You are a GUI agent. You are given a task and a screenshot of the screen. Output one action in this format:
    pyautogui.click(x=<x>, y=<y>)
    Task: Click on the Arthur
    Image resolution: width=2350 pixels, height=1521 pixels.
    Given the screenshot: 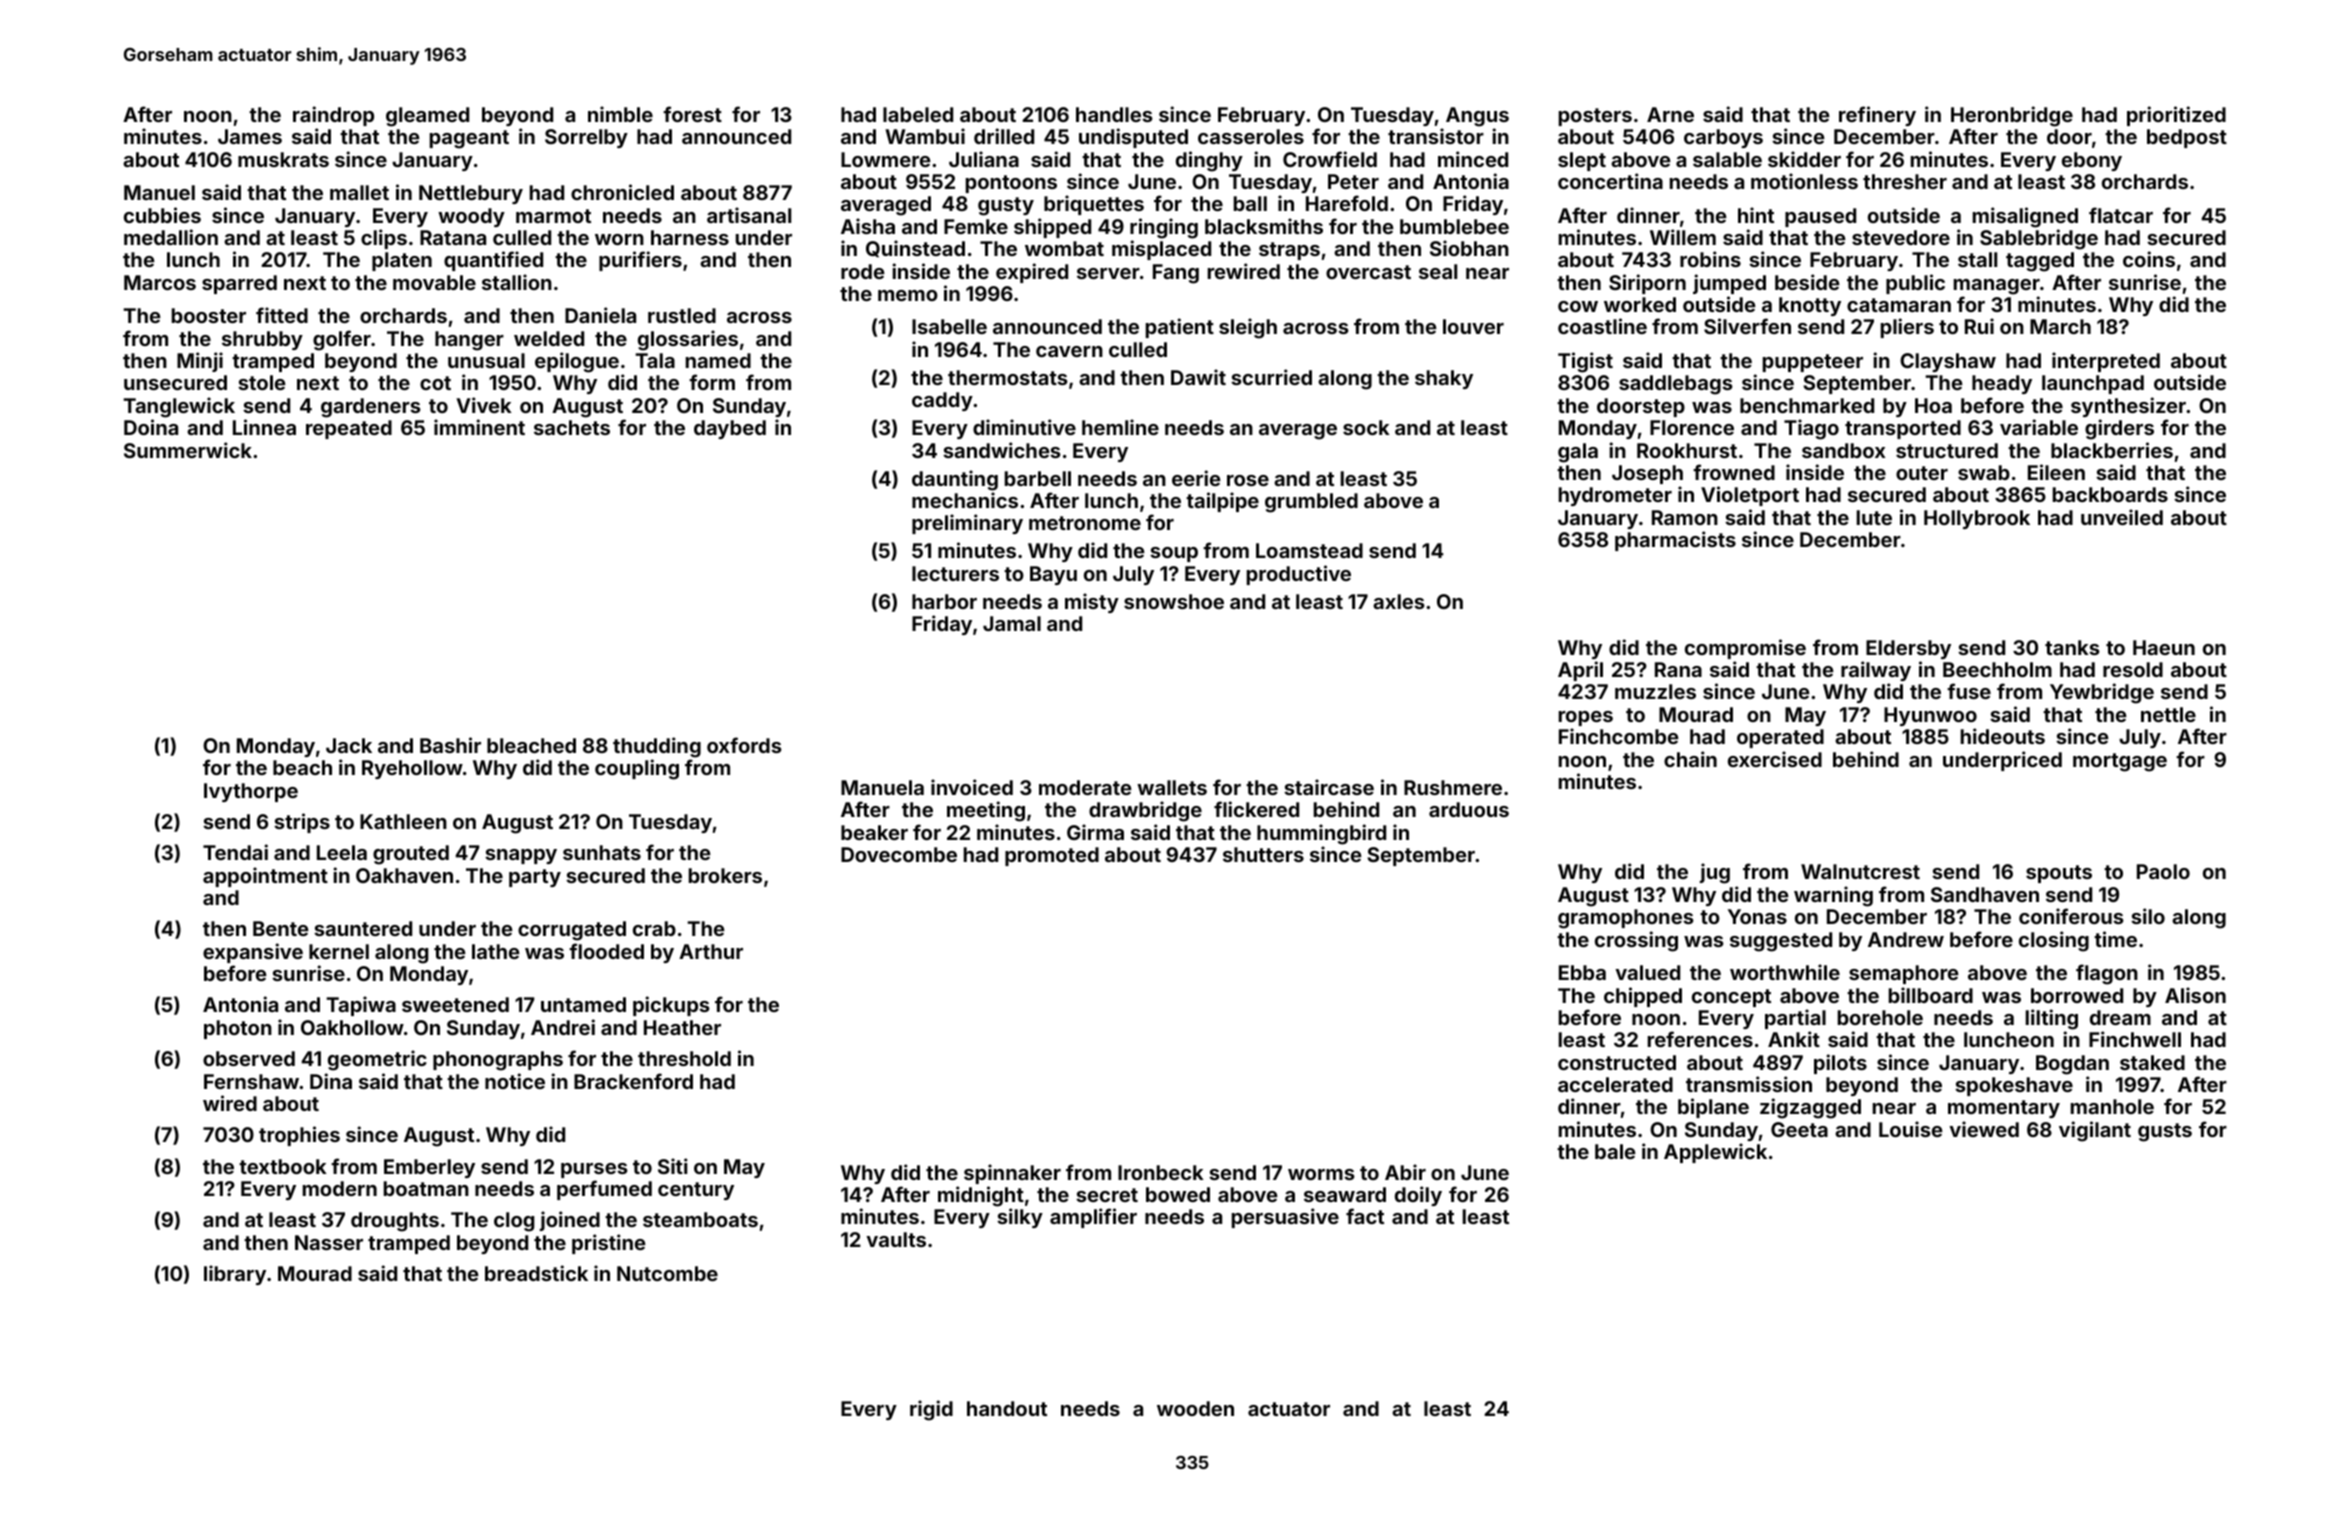 What is the action you would take?
    pyautogui.click(x=711, y=951)
